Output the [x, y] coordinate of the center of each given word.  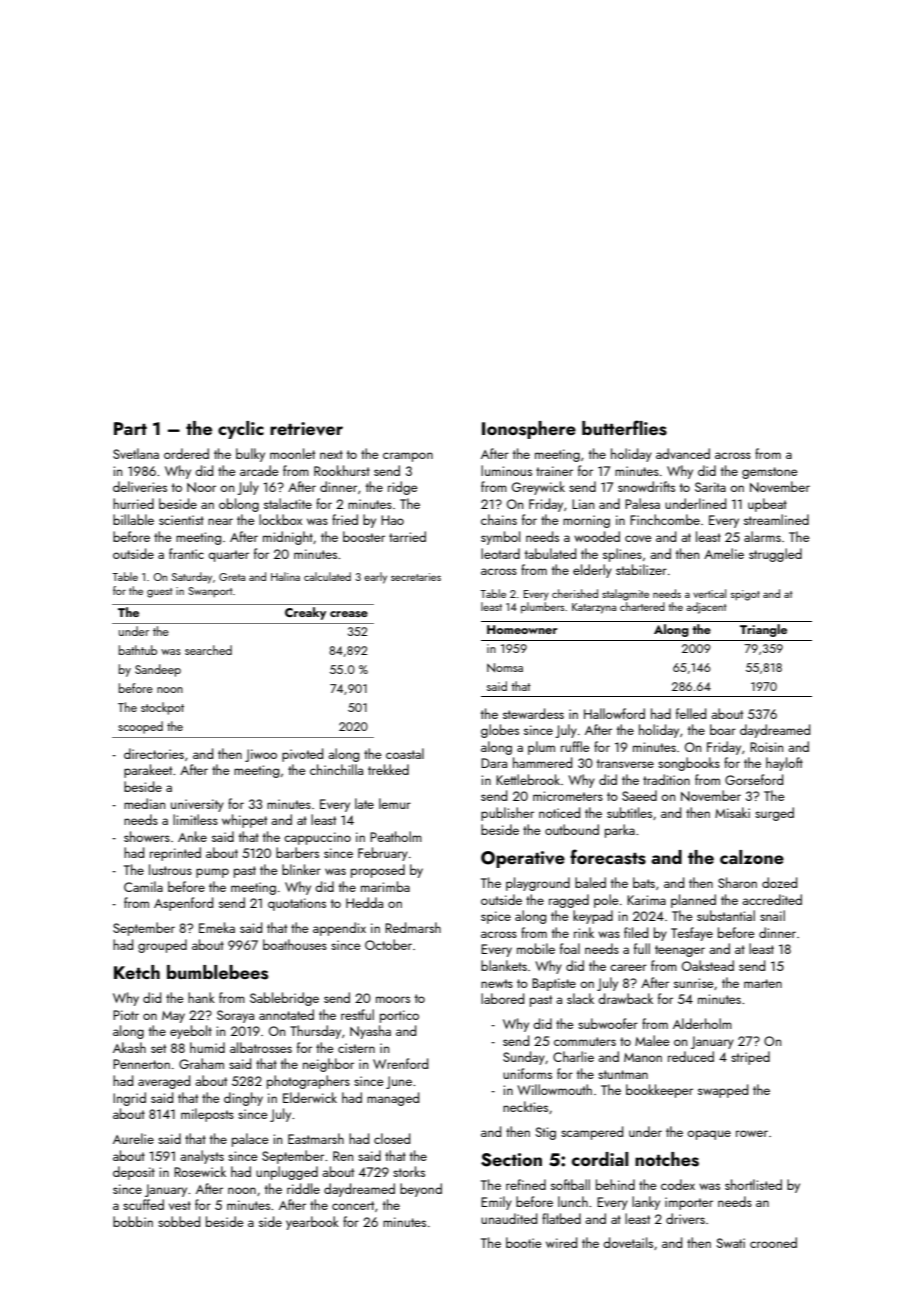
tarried [407, 536]
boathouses [295, 944]
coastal [405, 753]
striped [750, 1058]
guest [159, 593]
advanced [683, 453]
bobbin [133, 1221]
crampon [408, 457]
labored [502, 998]
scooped [140, 727]
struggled [775, 555]
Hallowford [614, 713]
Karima [646, 900]
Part [130, 428]
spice [496, 917]
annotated [286, 1014]
